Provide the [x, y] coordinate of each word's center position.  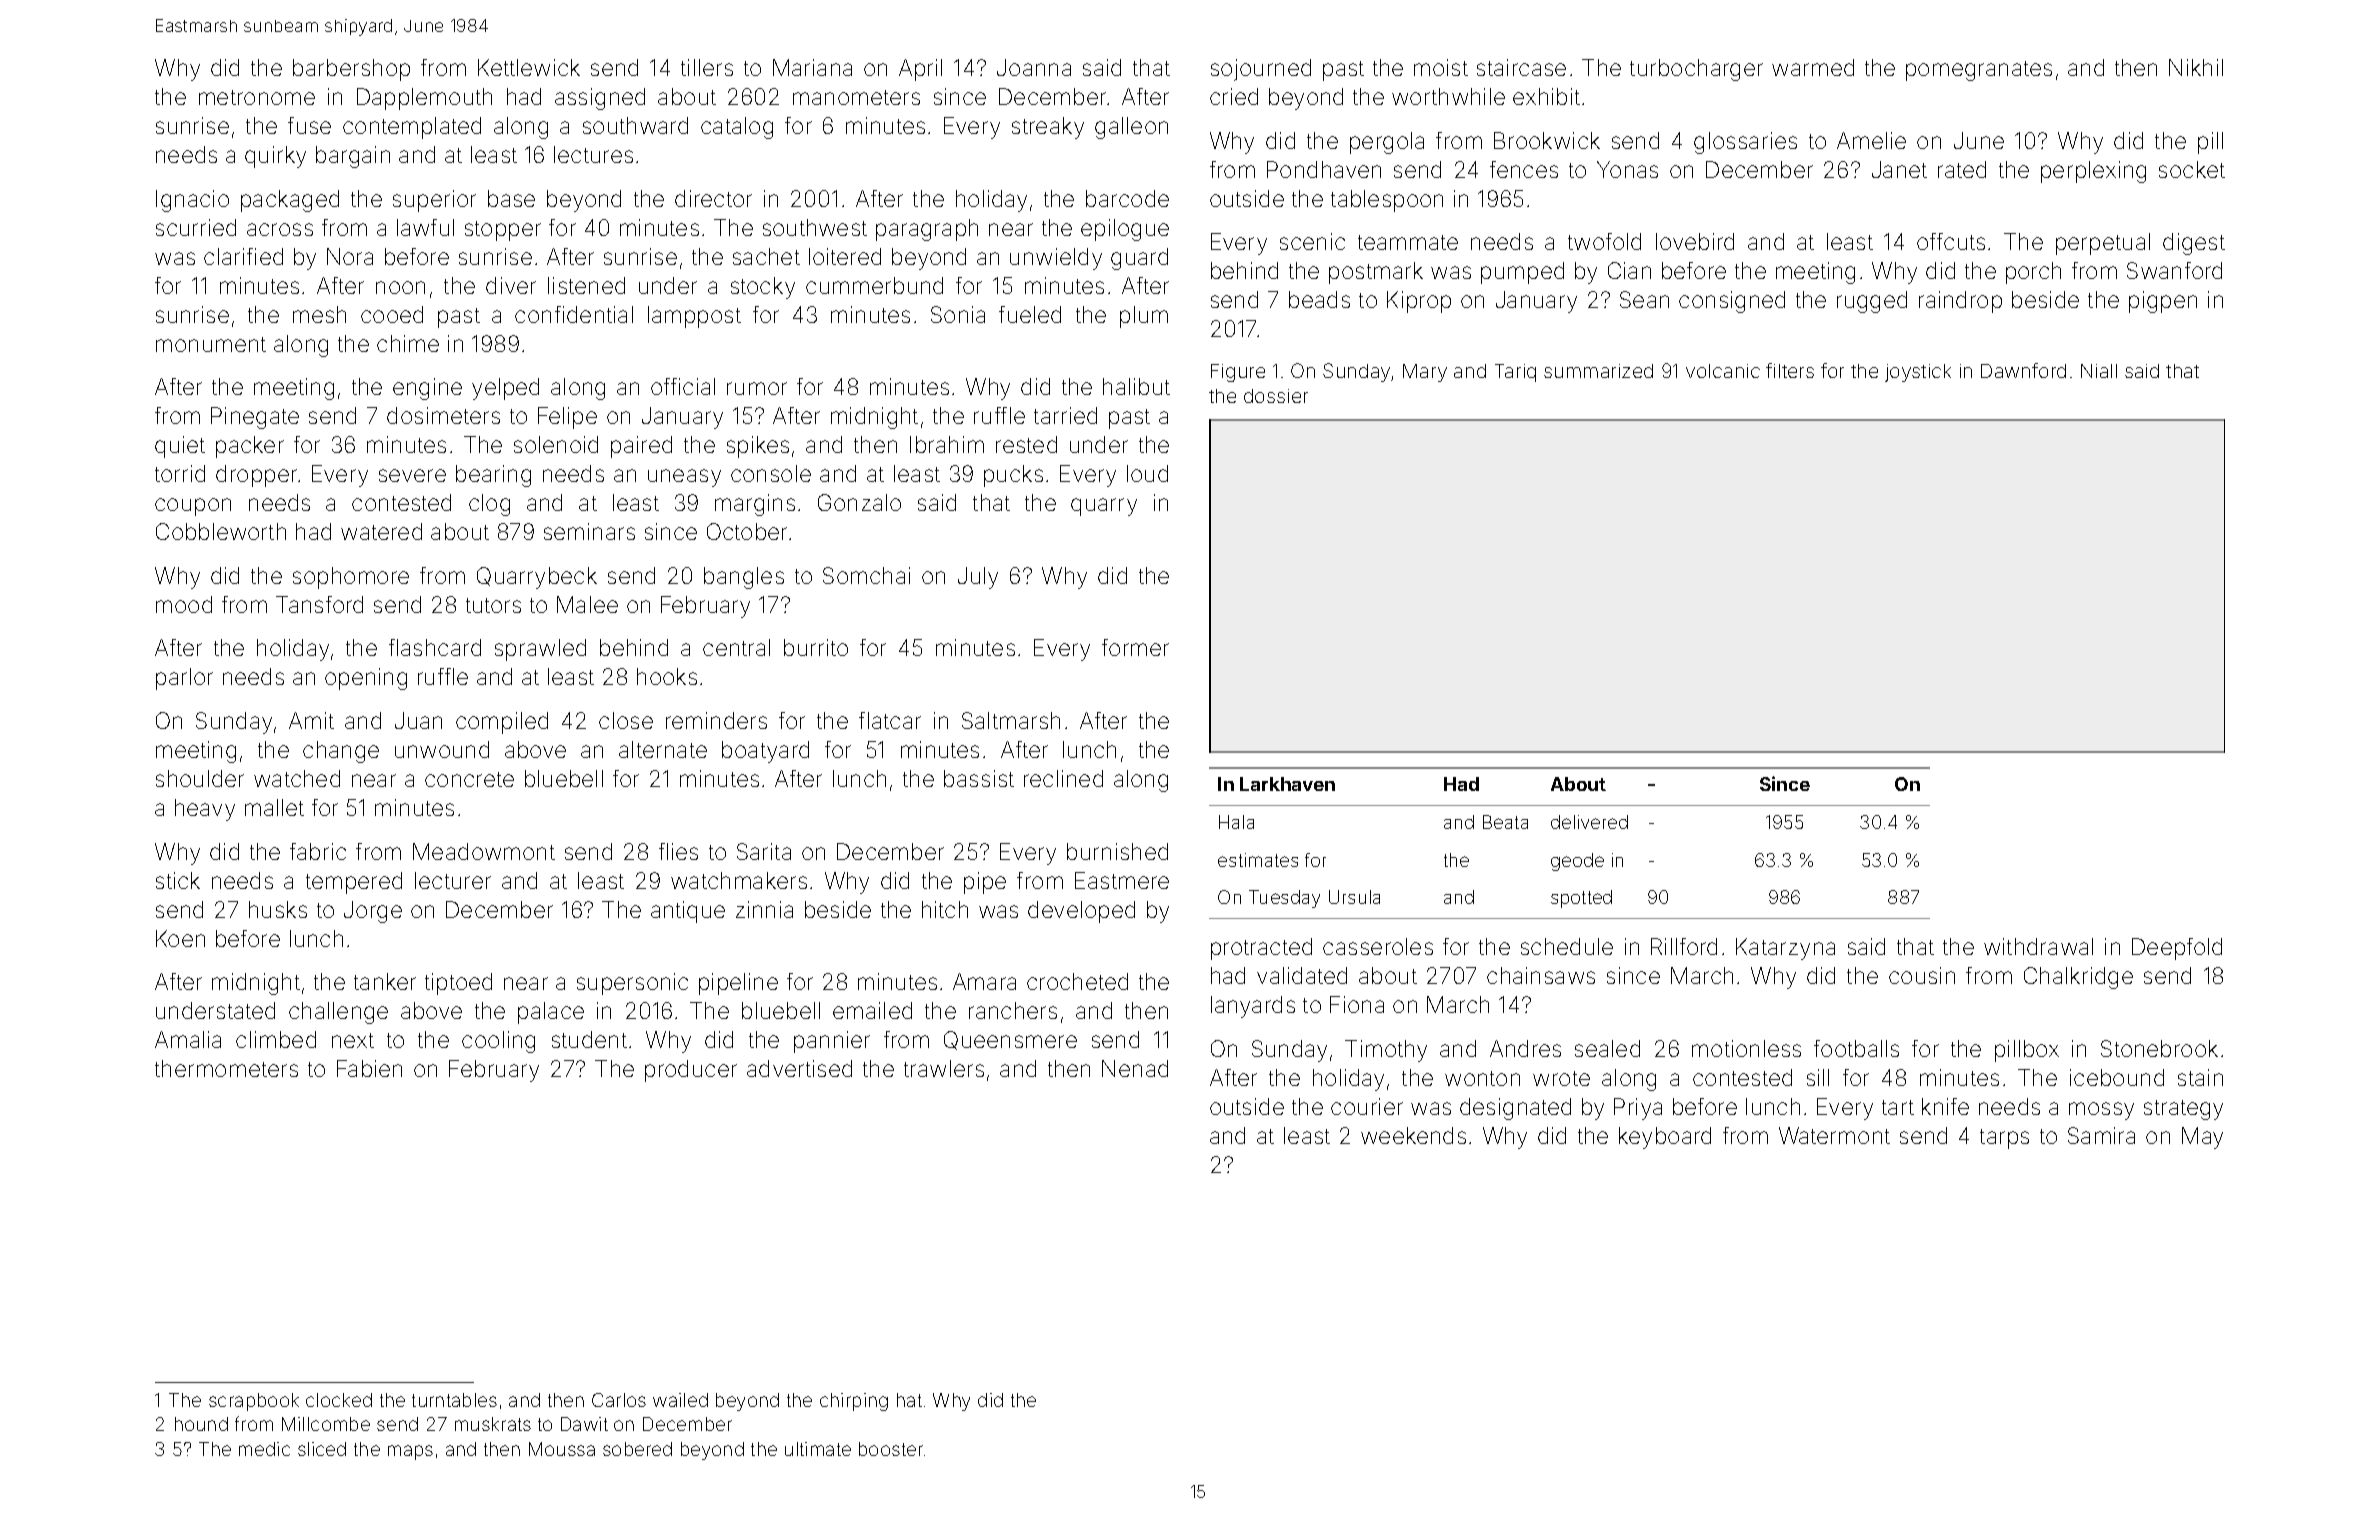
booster [891, 1449]
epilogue [1125, 230]
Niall [2099, 371]
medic [264, 1449]
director [713, 198]
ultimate [818, 1449]
